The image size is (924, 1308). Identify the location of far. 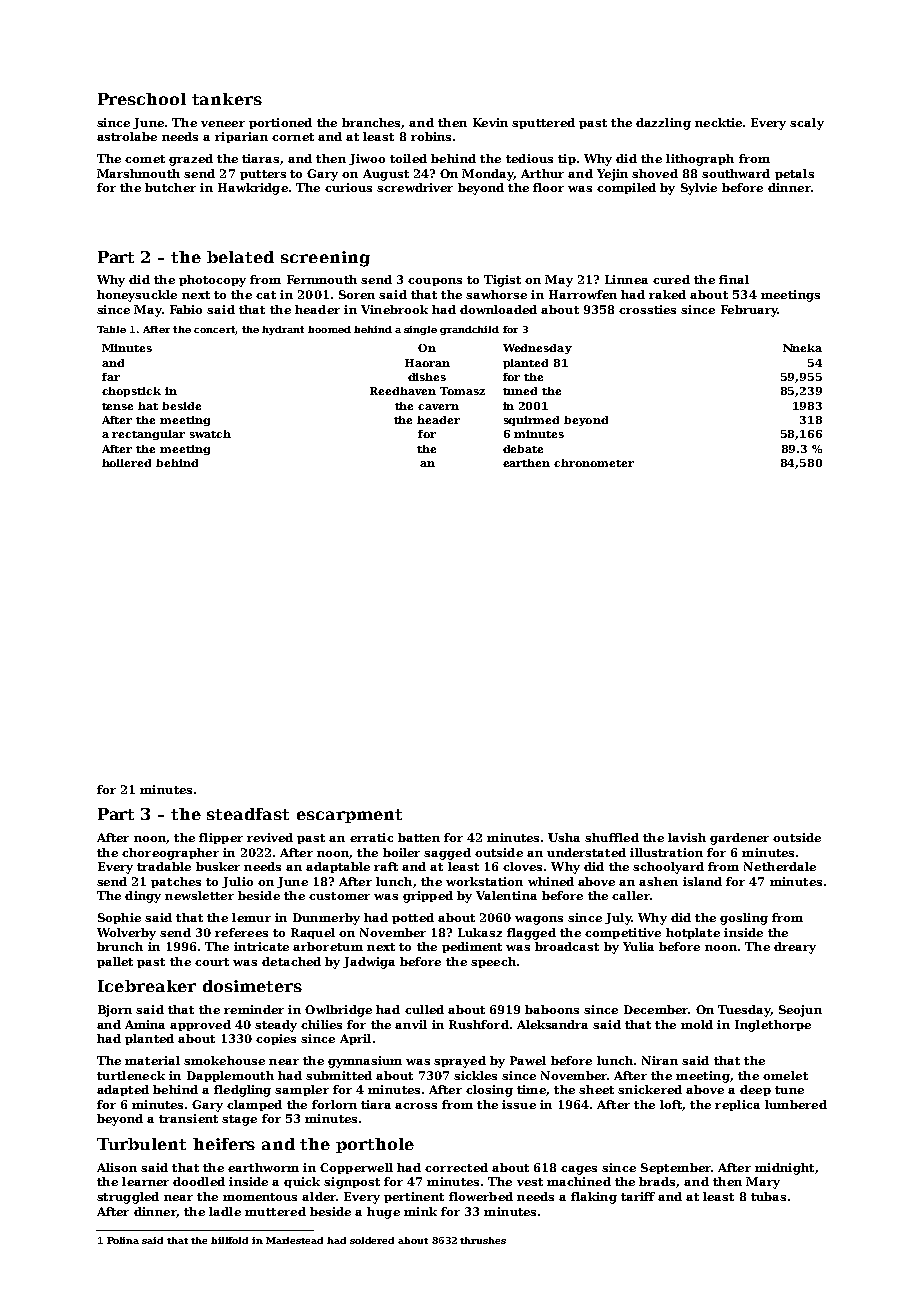
(111, 377).
